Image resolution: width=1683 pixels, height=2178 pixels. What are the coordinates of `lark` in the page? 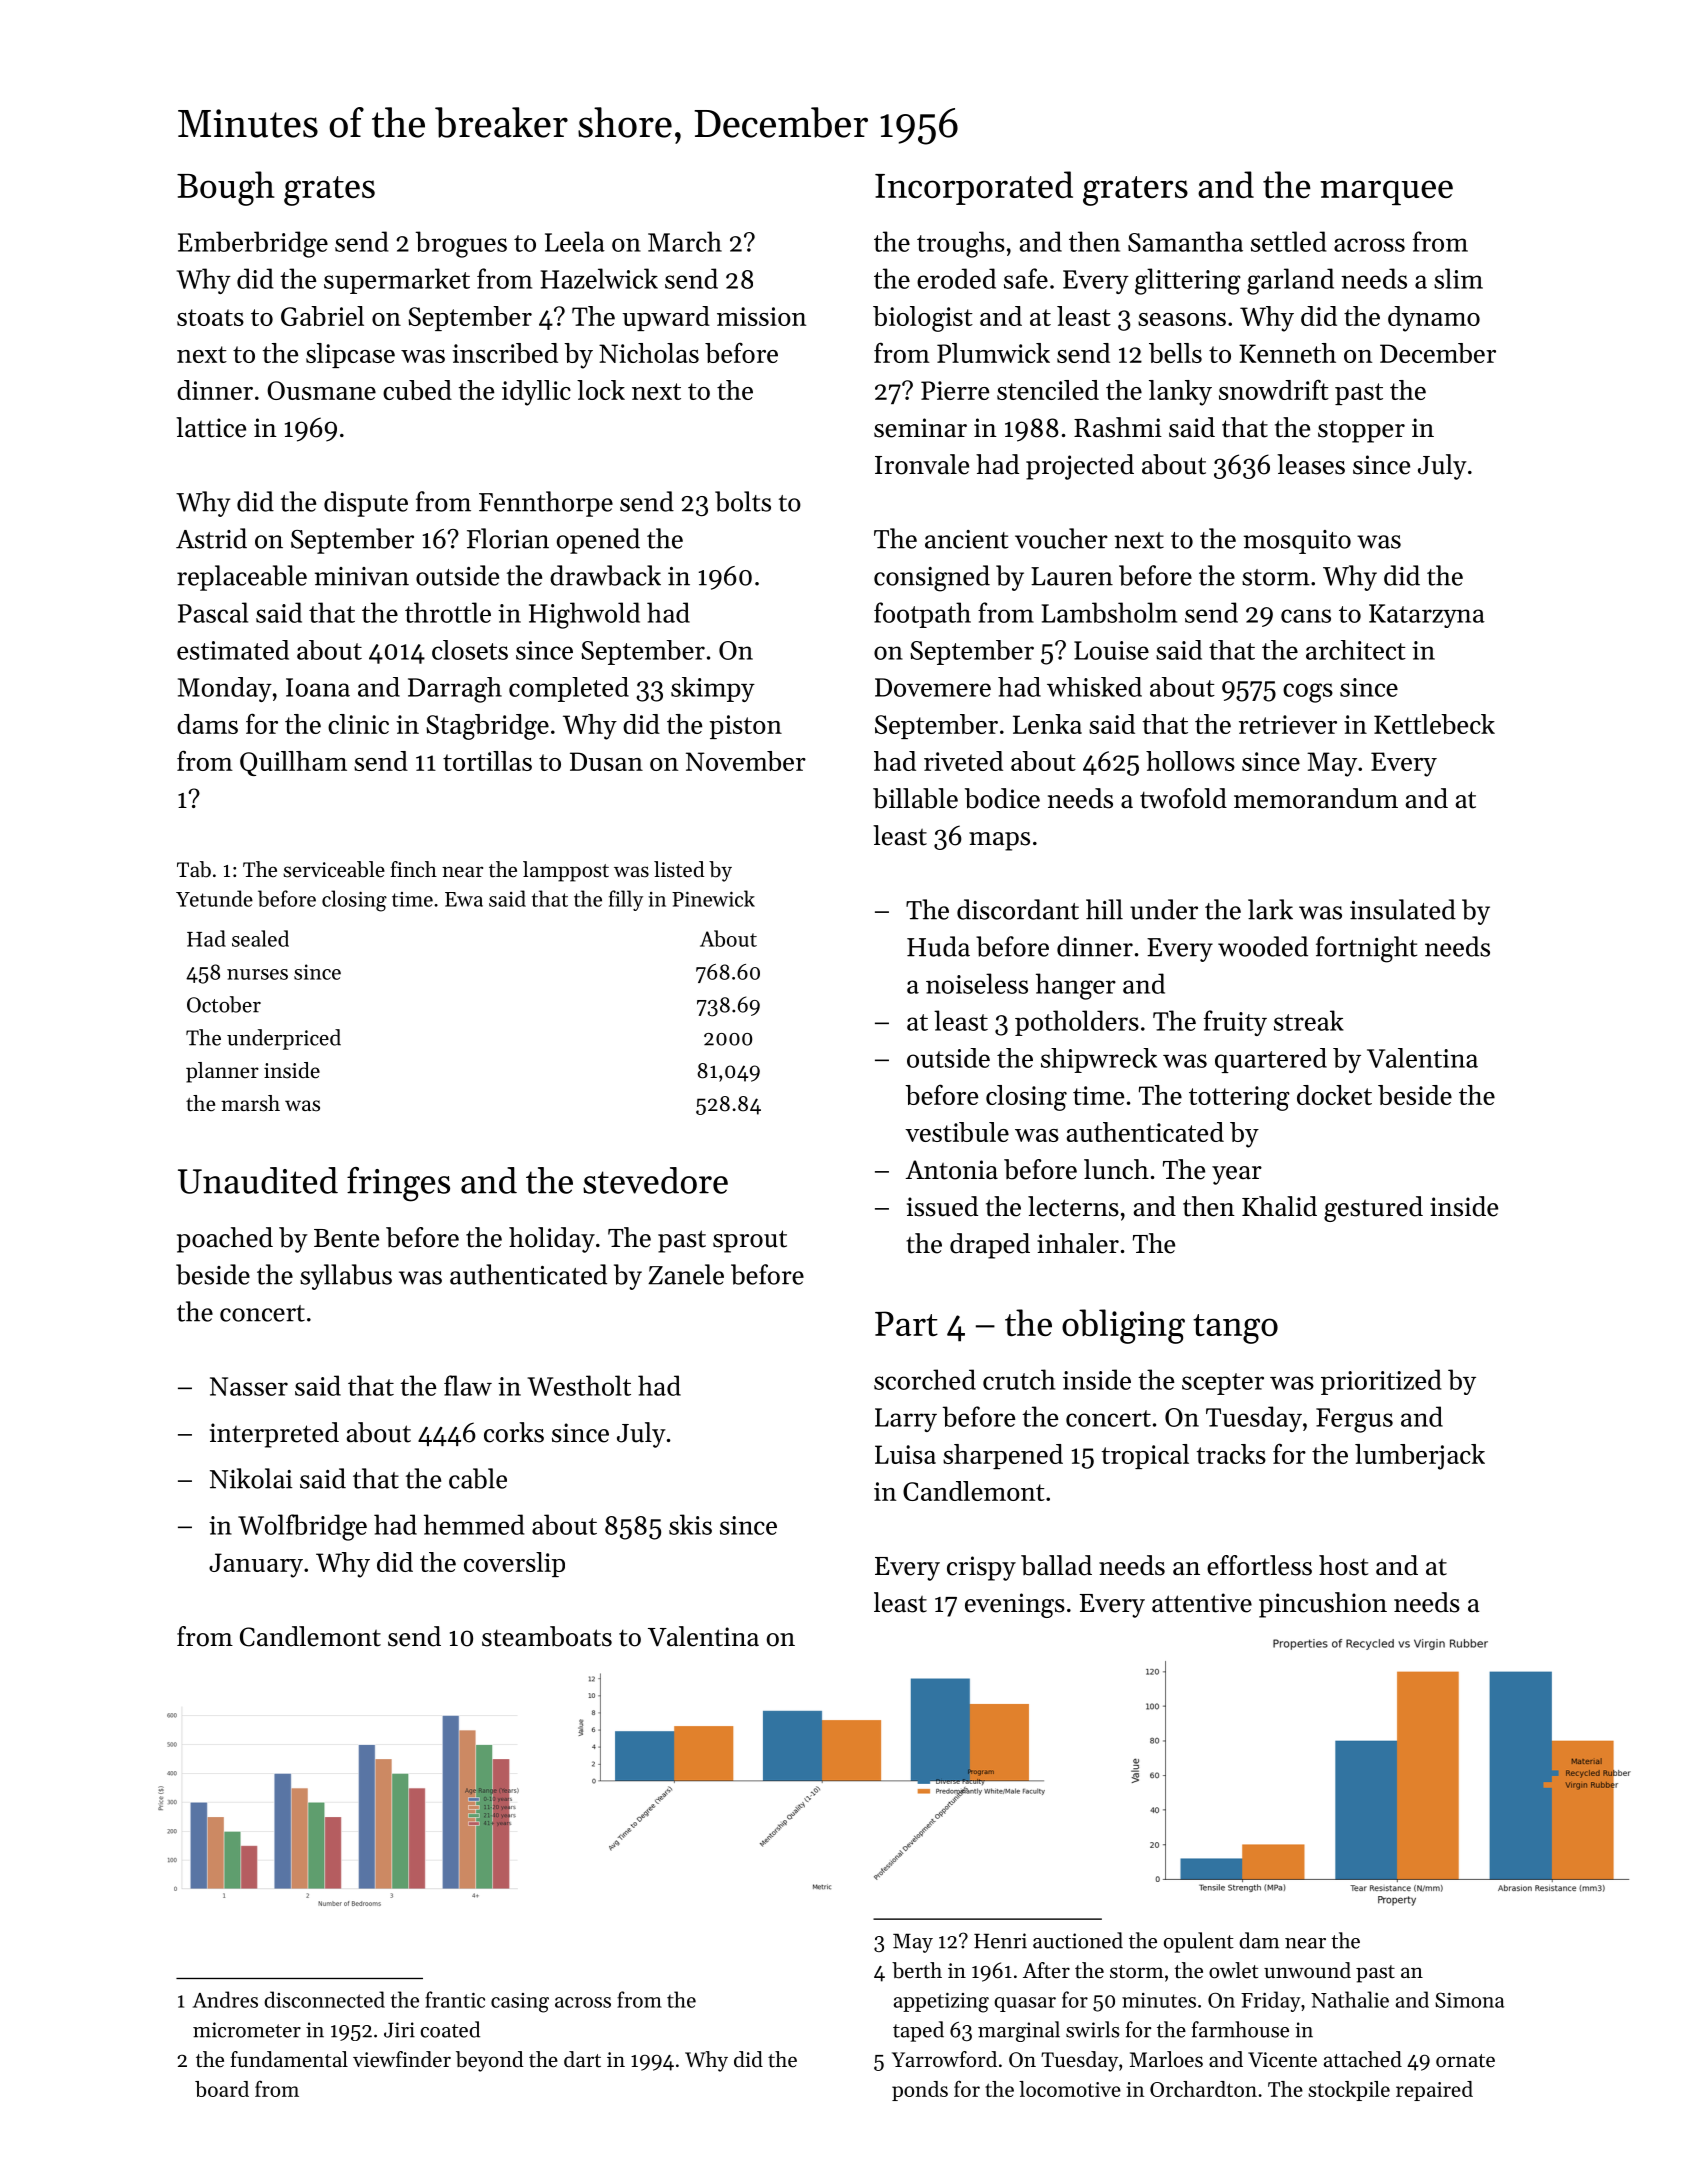 It's located at (1270, 909).
